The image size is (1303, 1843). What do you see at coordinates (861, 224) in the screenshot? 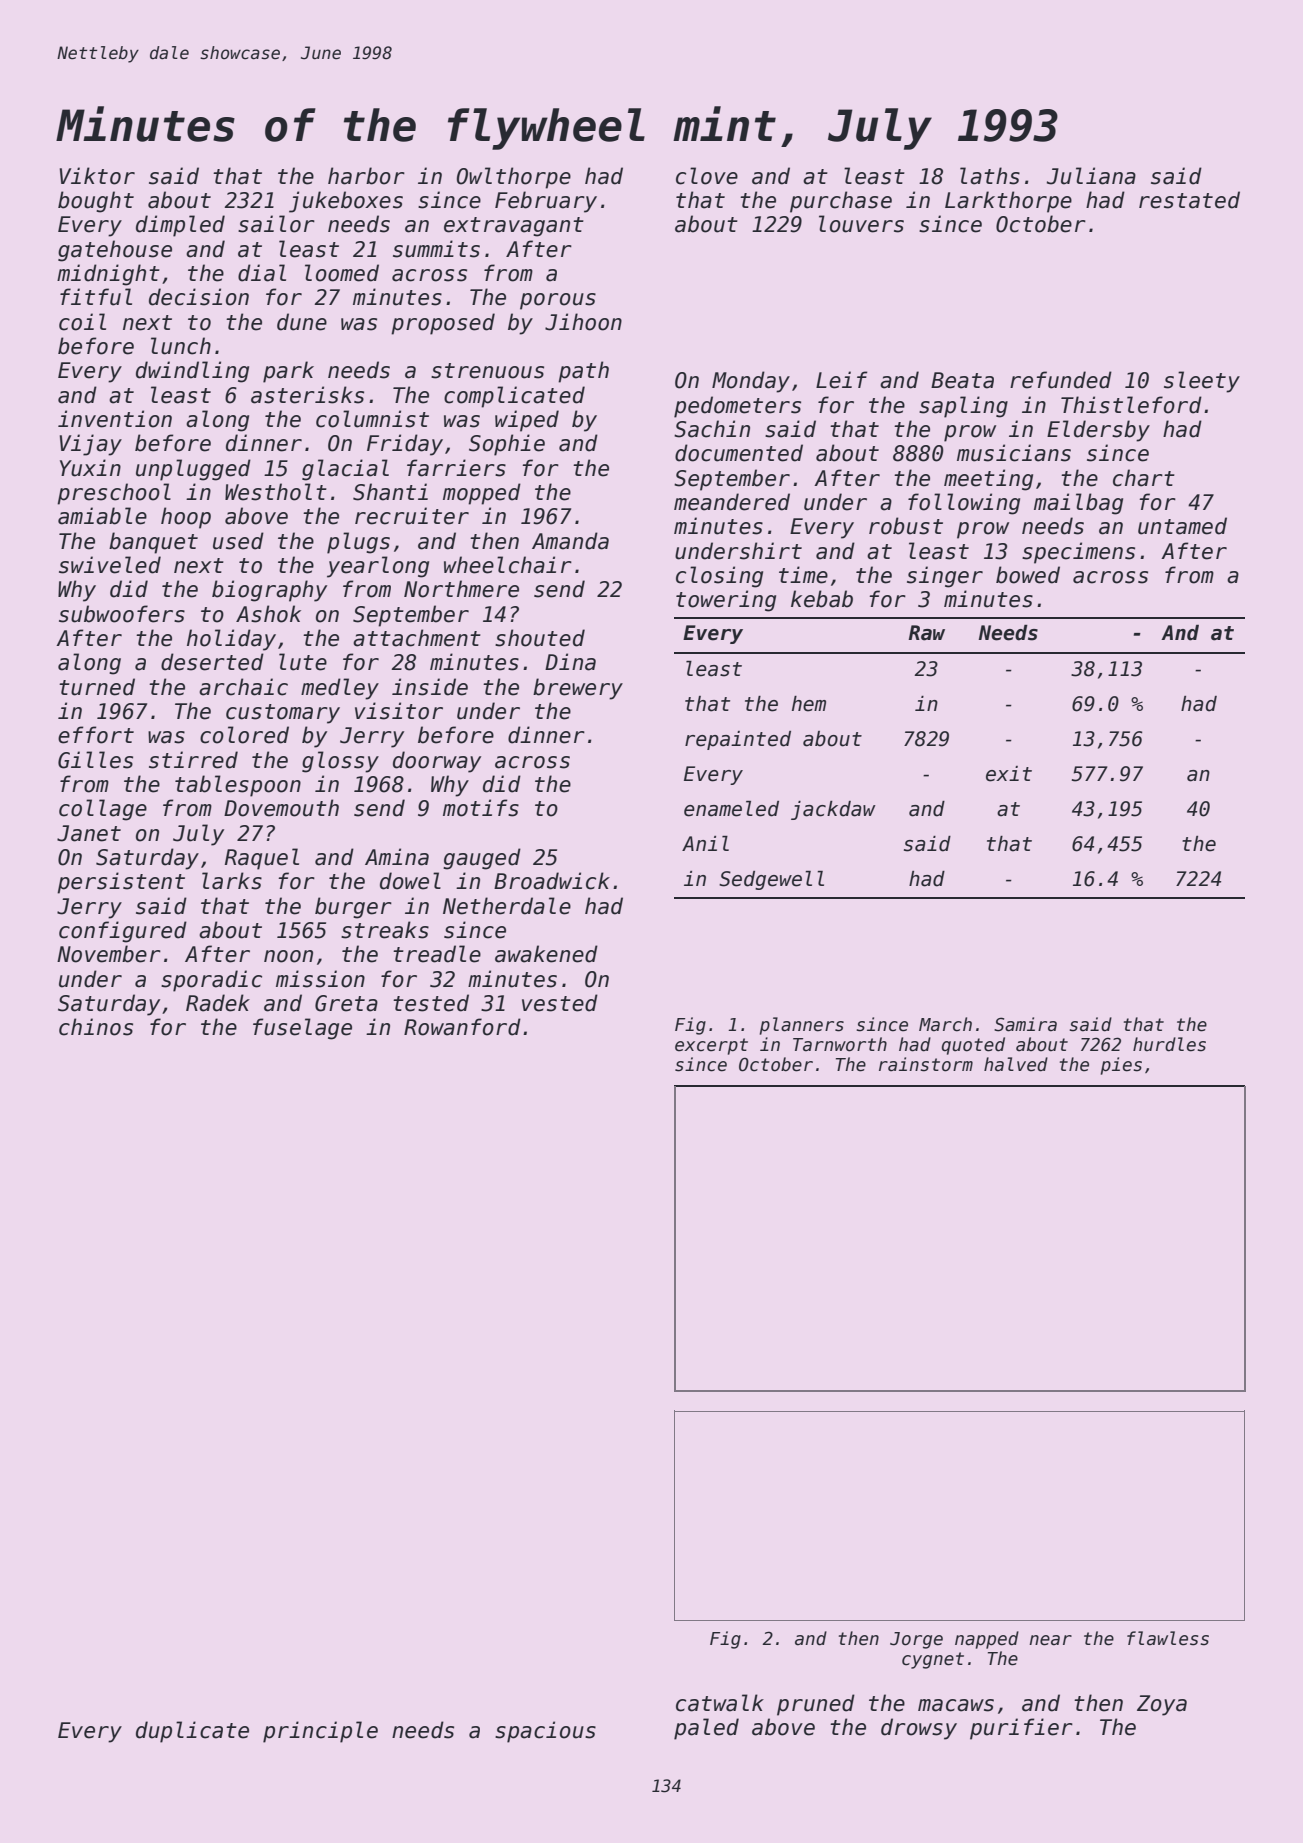
I see `louvers` at bounding box center [861, 224].
